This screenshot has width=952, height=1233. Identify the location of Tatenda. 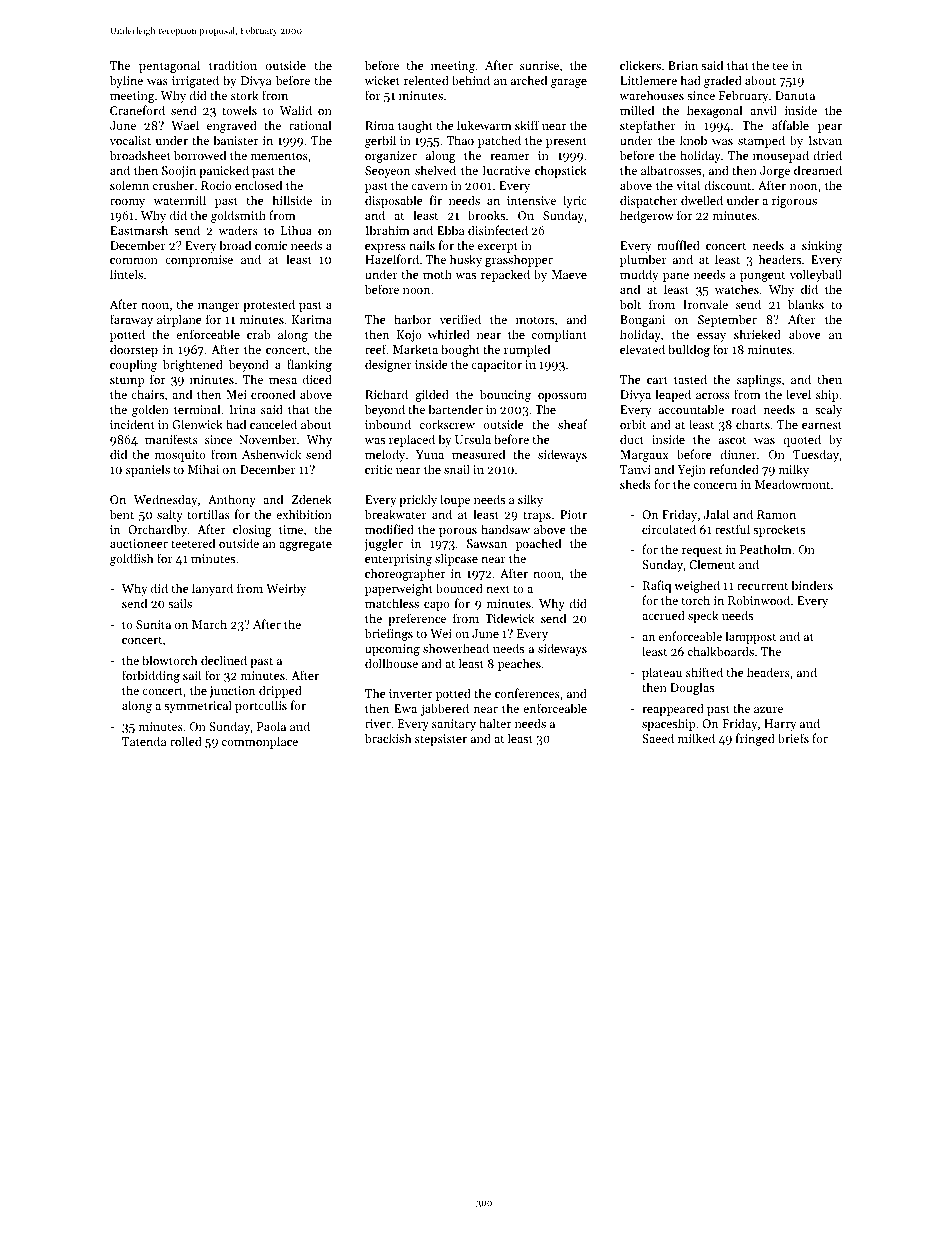
(144, 741).
